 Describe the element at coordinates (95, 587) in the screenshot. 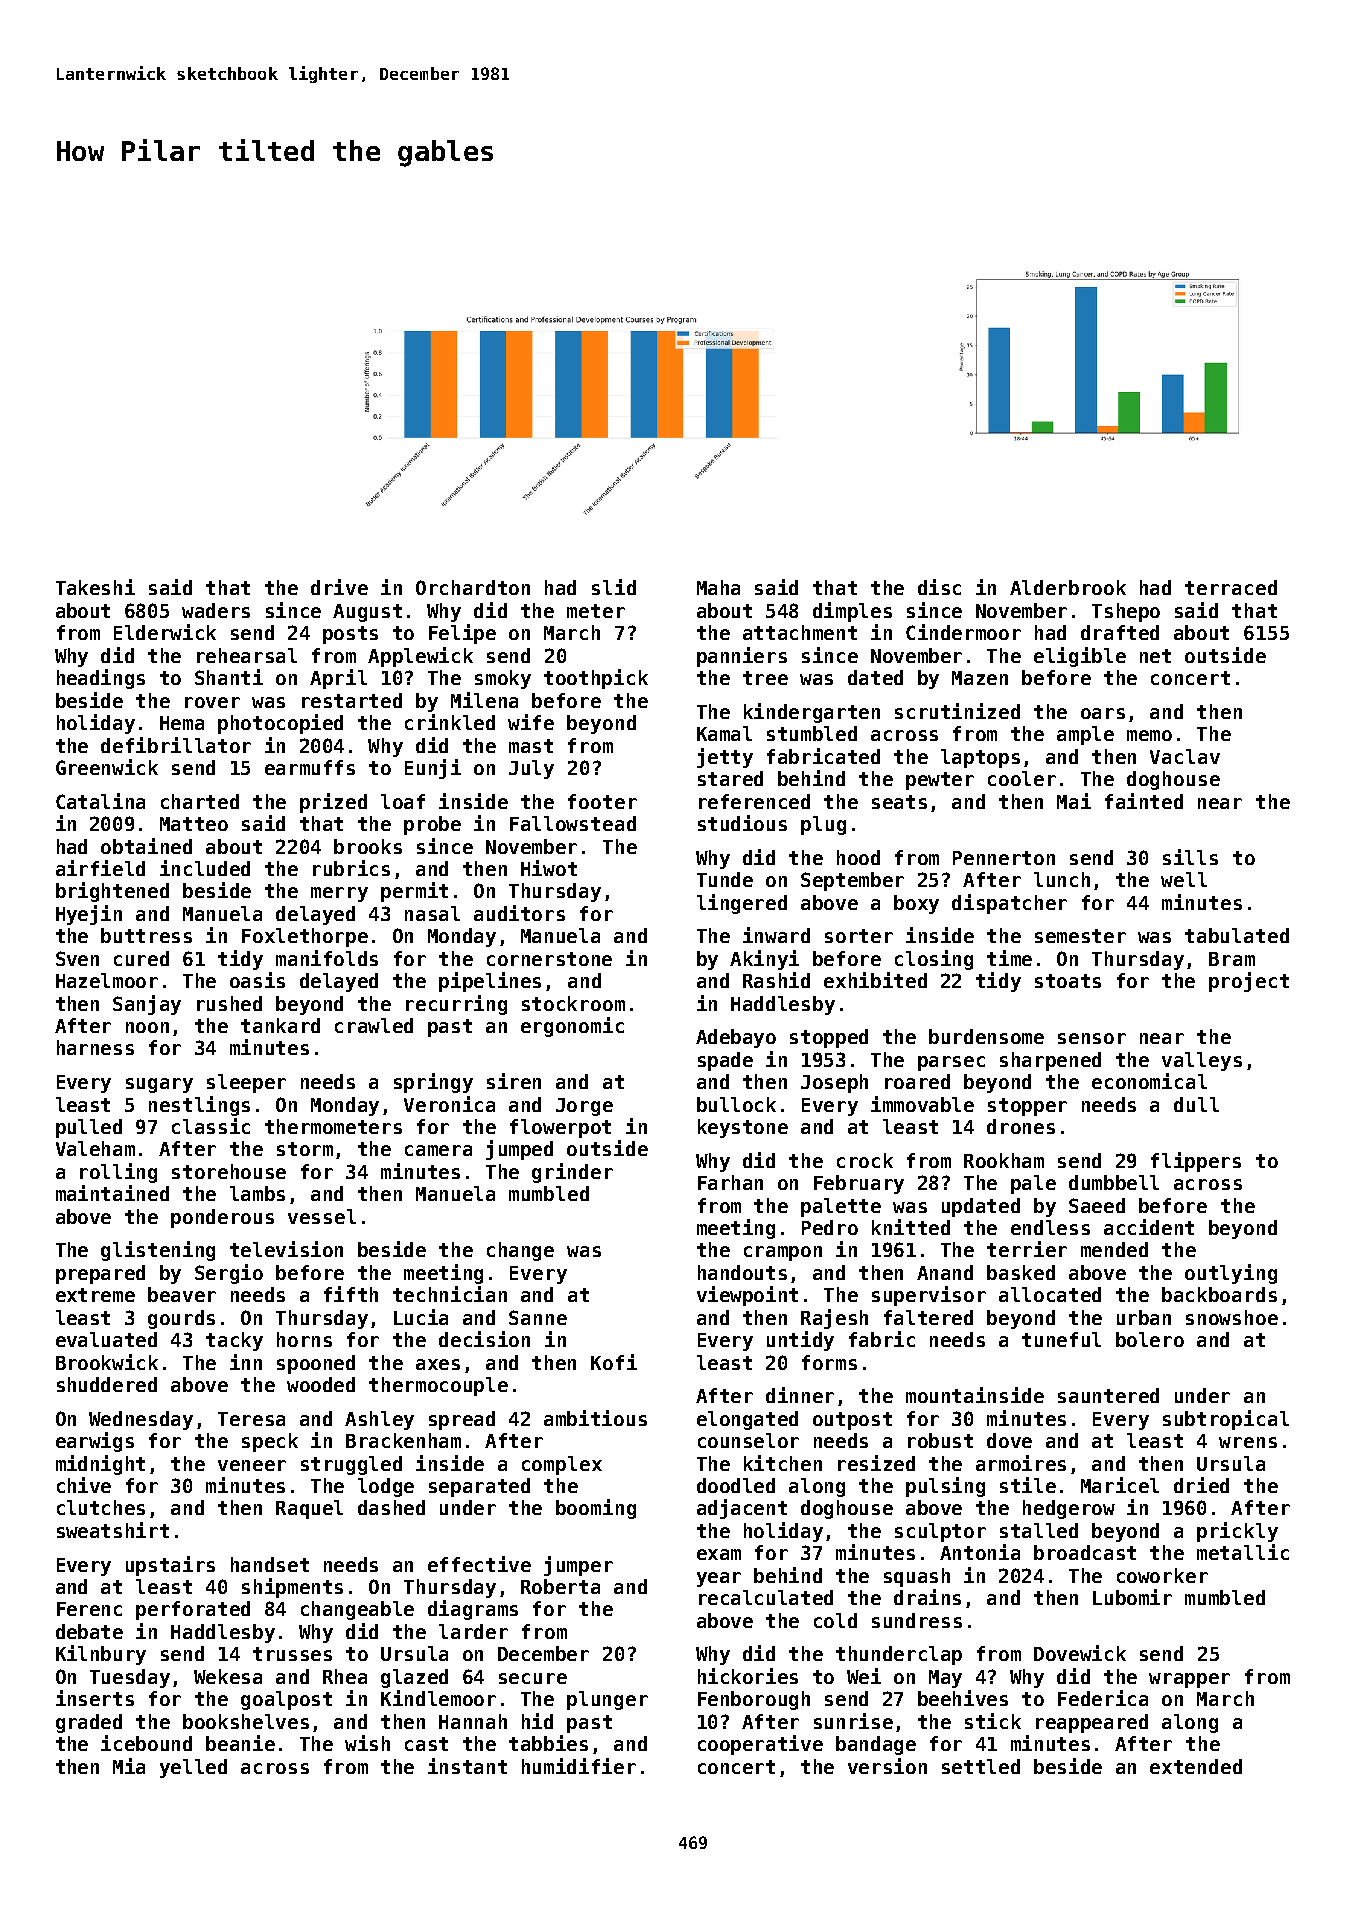

I see `Takeshi` at that location.
